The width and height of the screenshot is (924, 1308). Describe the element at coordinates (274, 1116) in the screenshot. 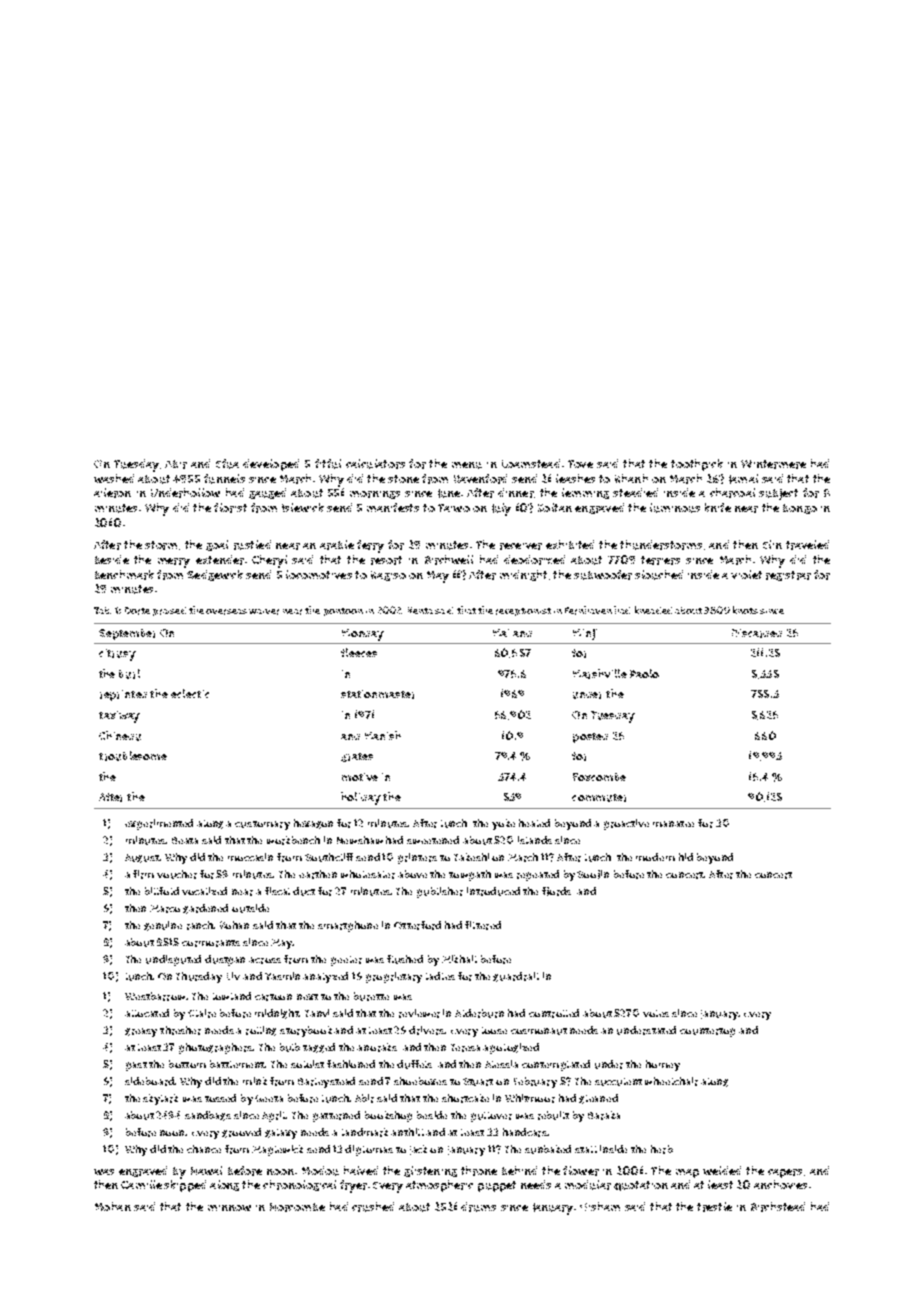

I see `April` at that location.
